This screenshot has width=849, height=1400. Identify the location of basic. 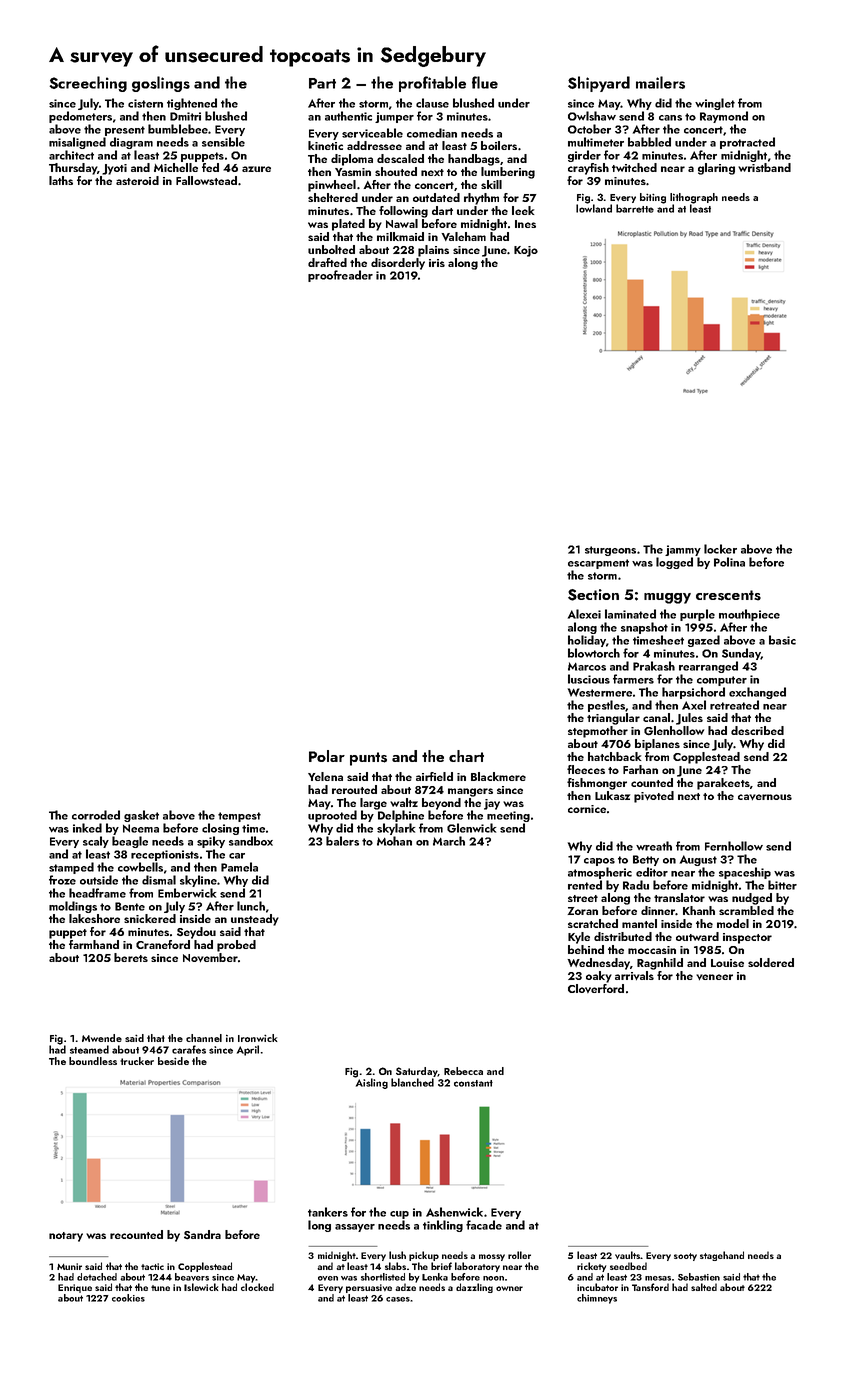
(782, 640).
